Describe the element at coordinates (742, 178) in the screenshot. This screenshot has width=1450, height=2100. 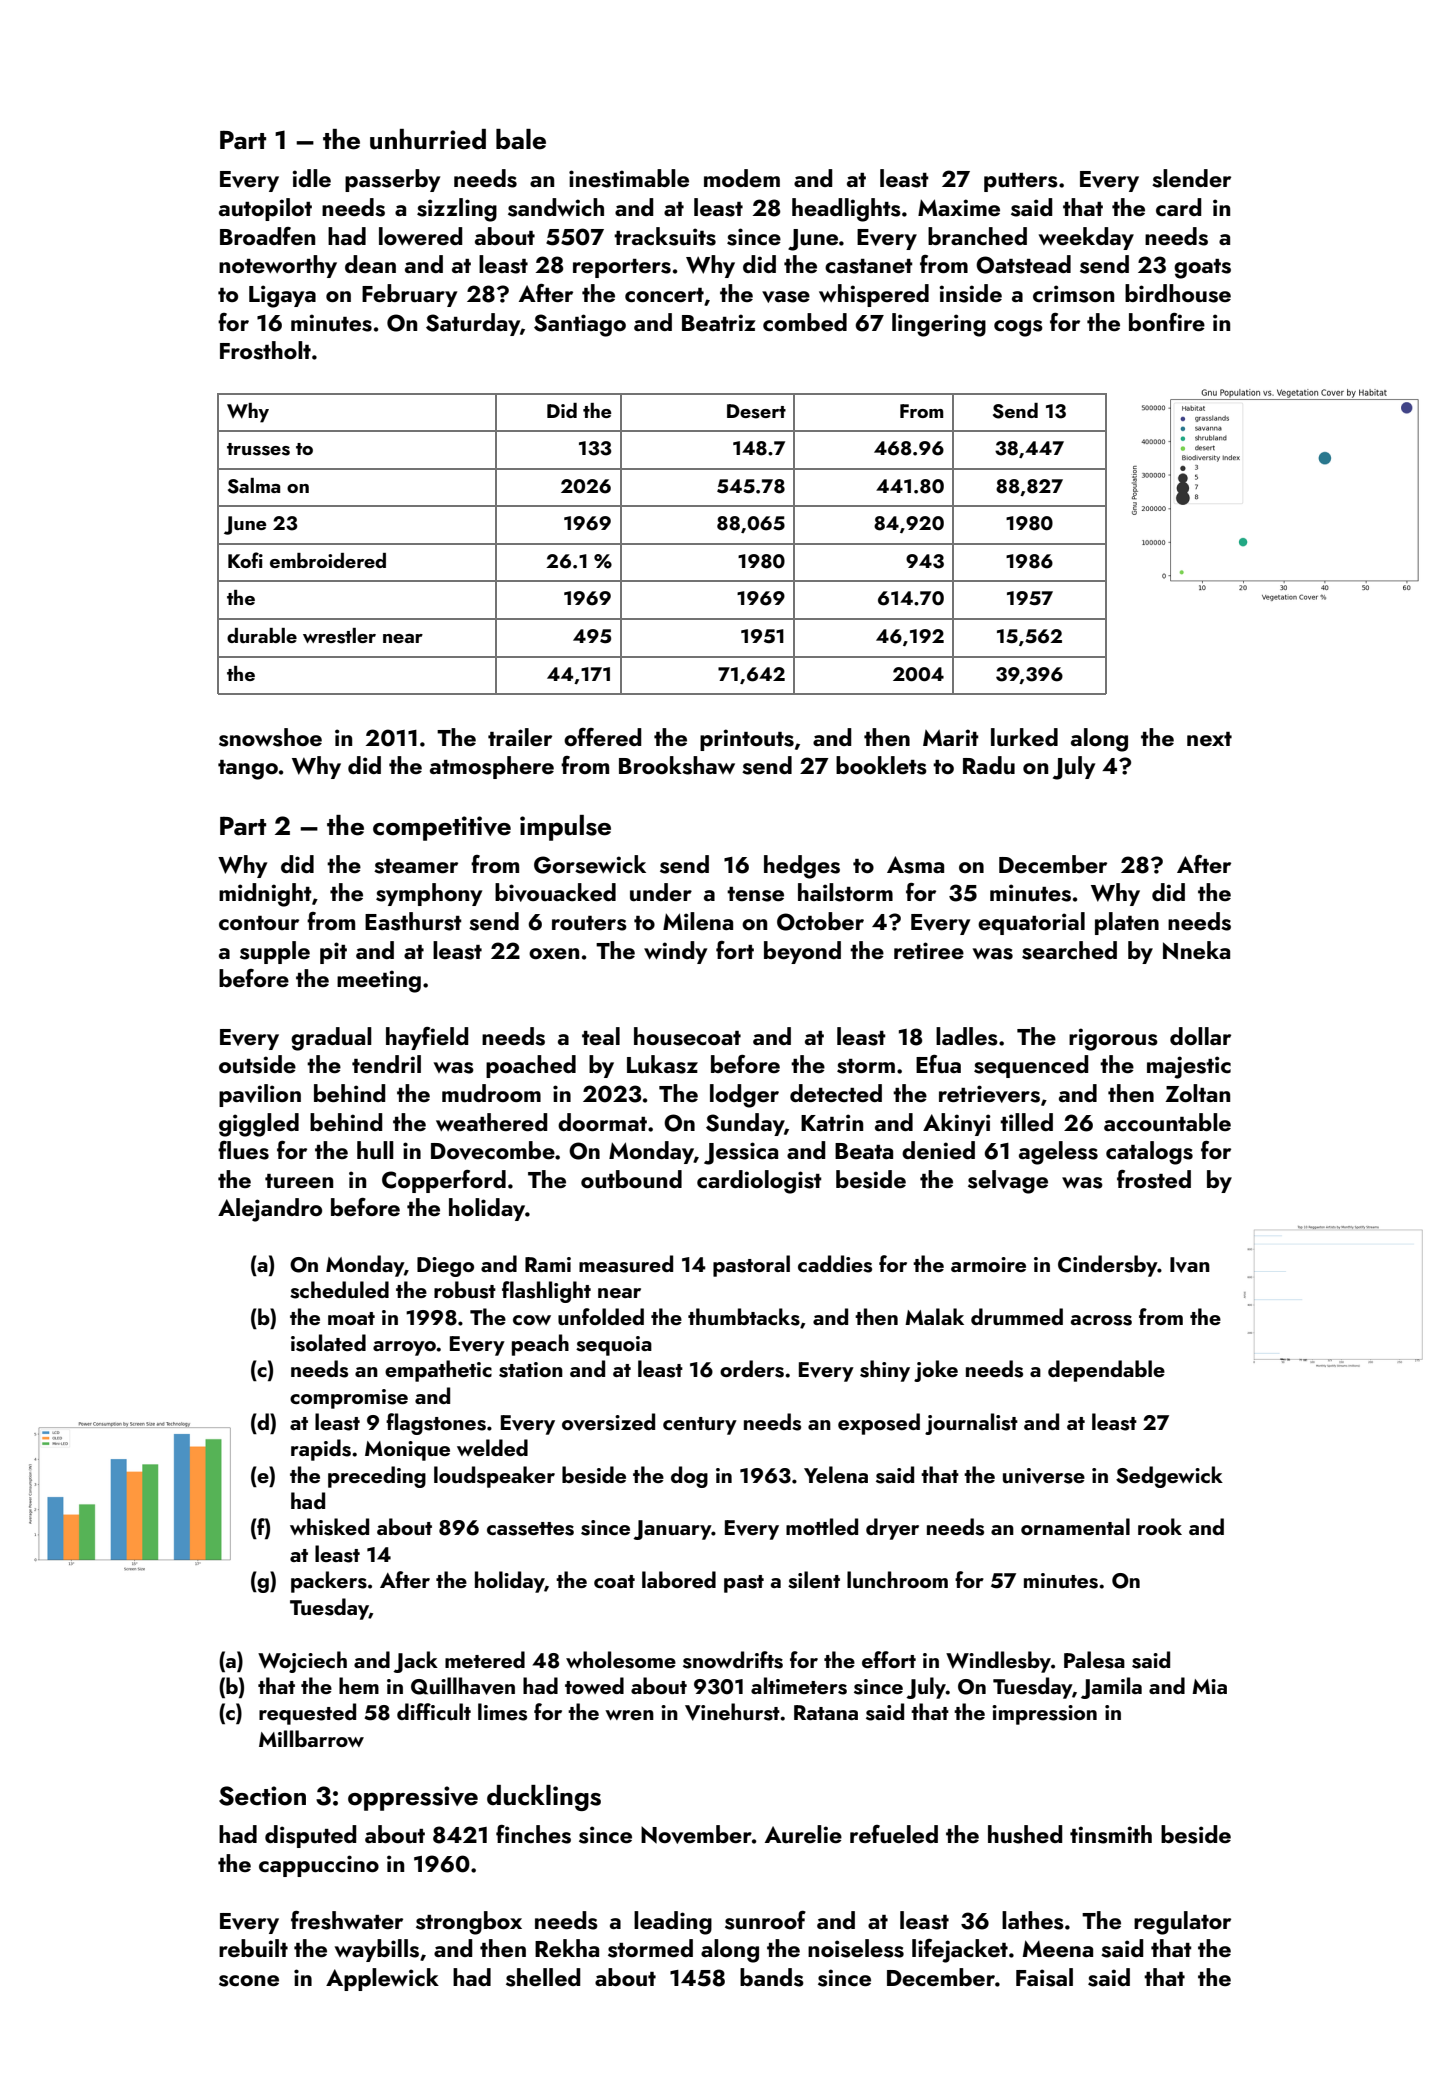
I see `modem` at that location.
